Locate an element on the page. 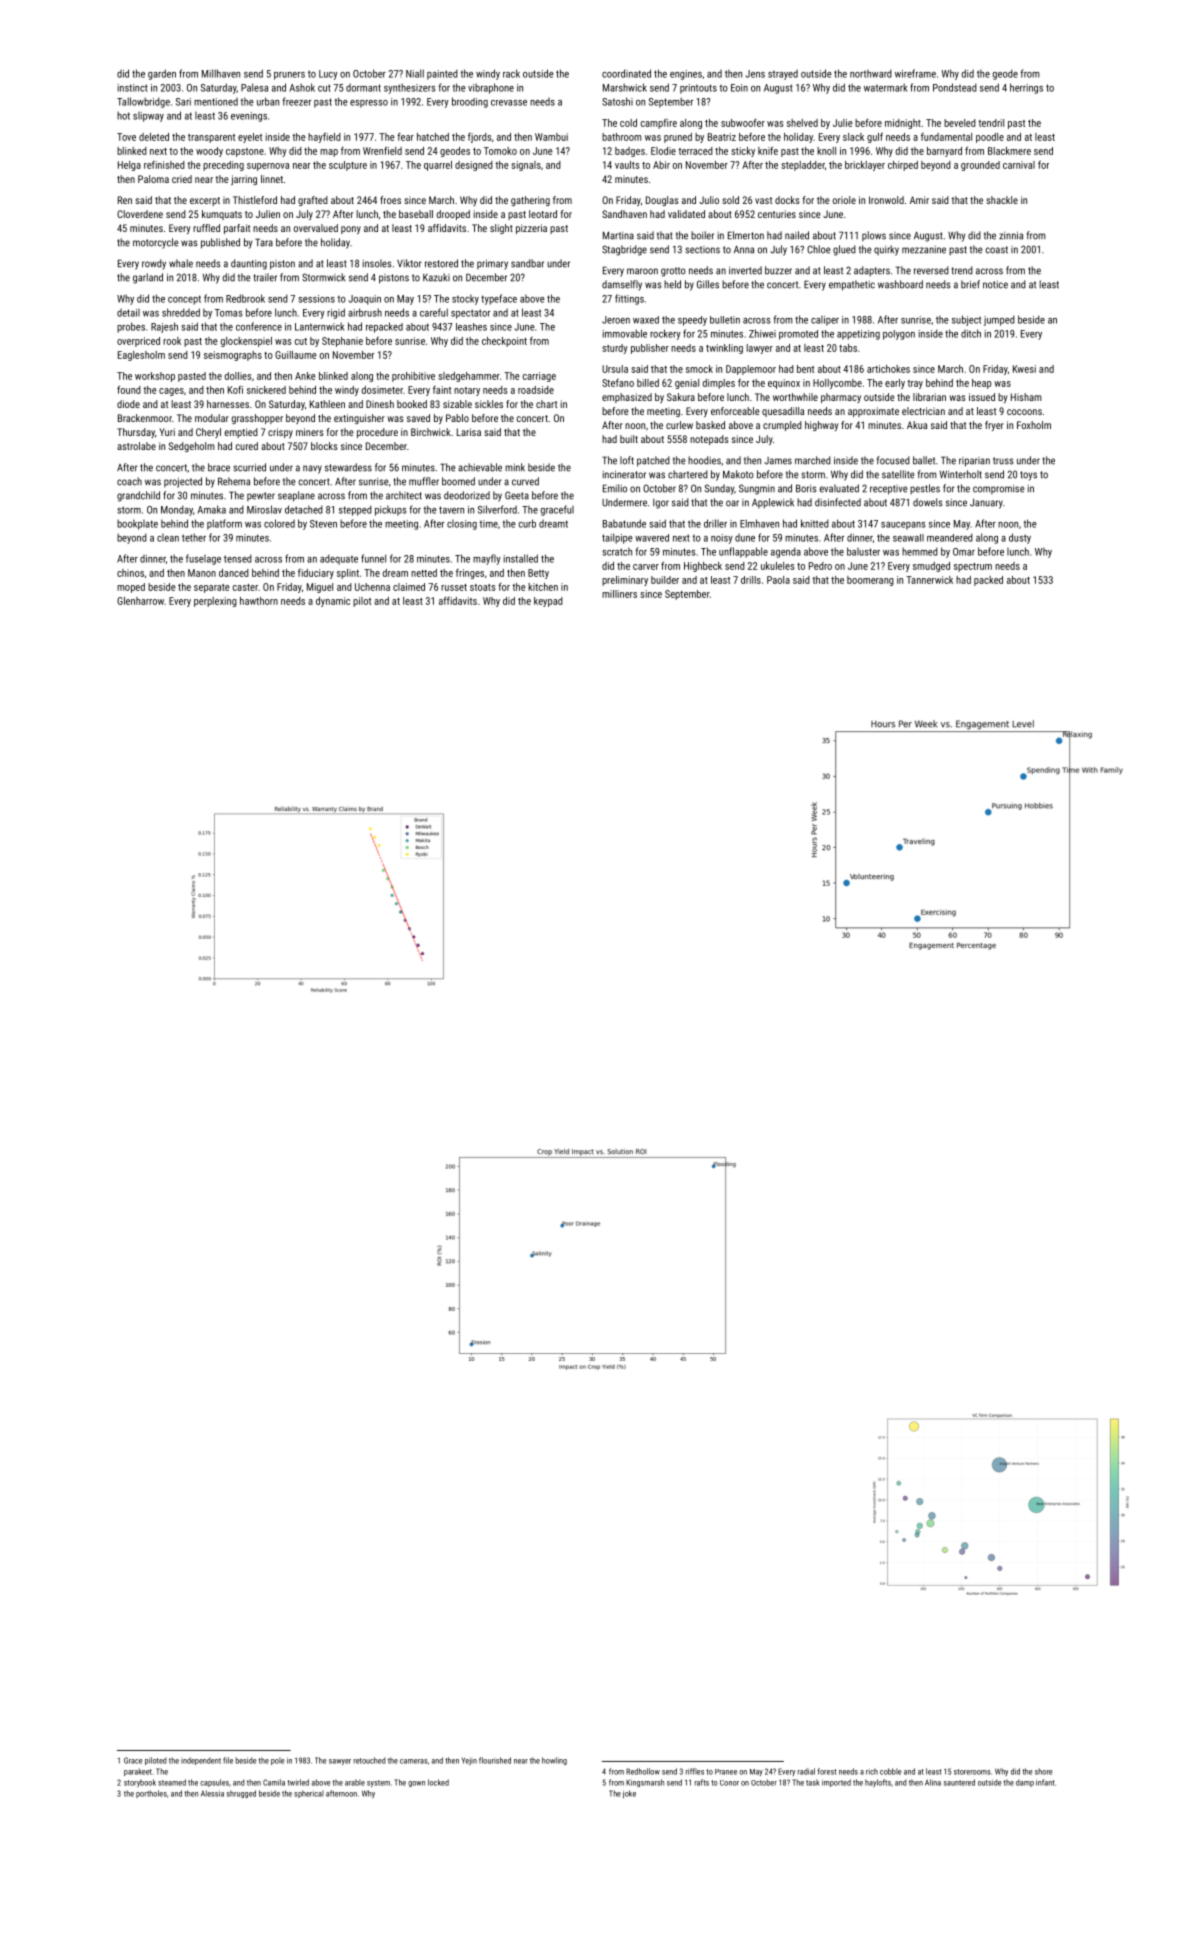  flourished is located at coordinates (495, 1760).
